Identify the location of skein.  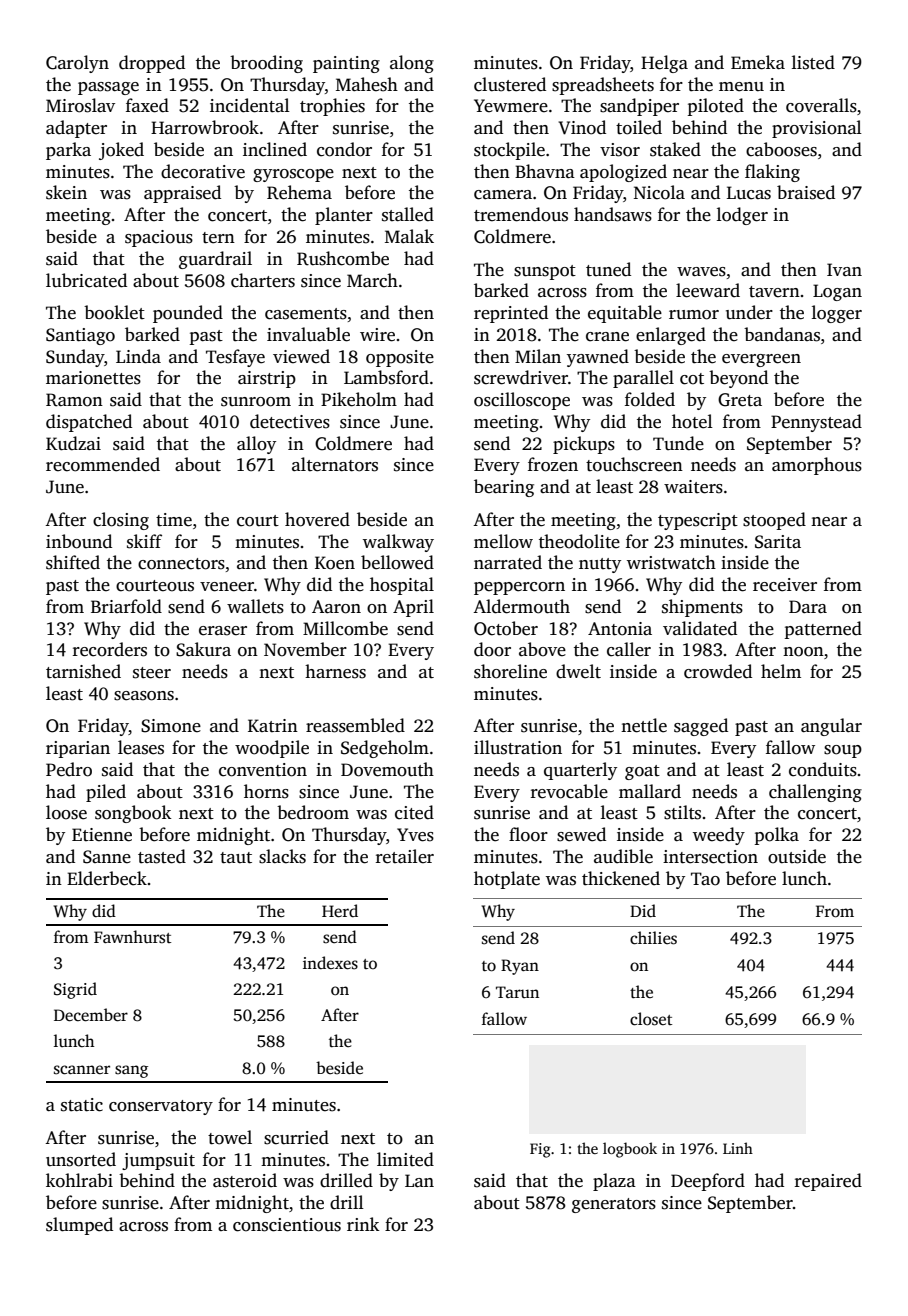
(66, 192).
